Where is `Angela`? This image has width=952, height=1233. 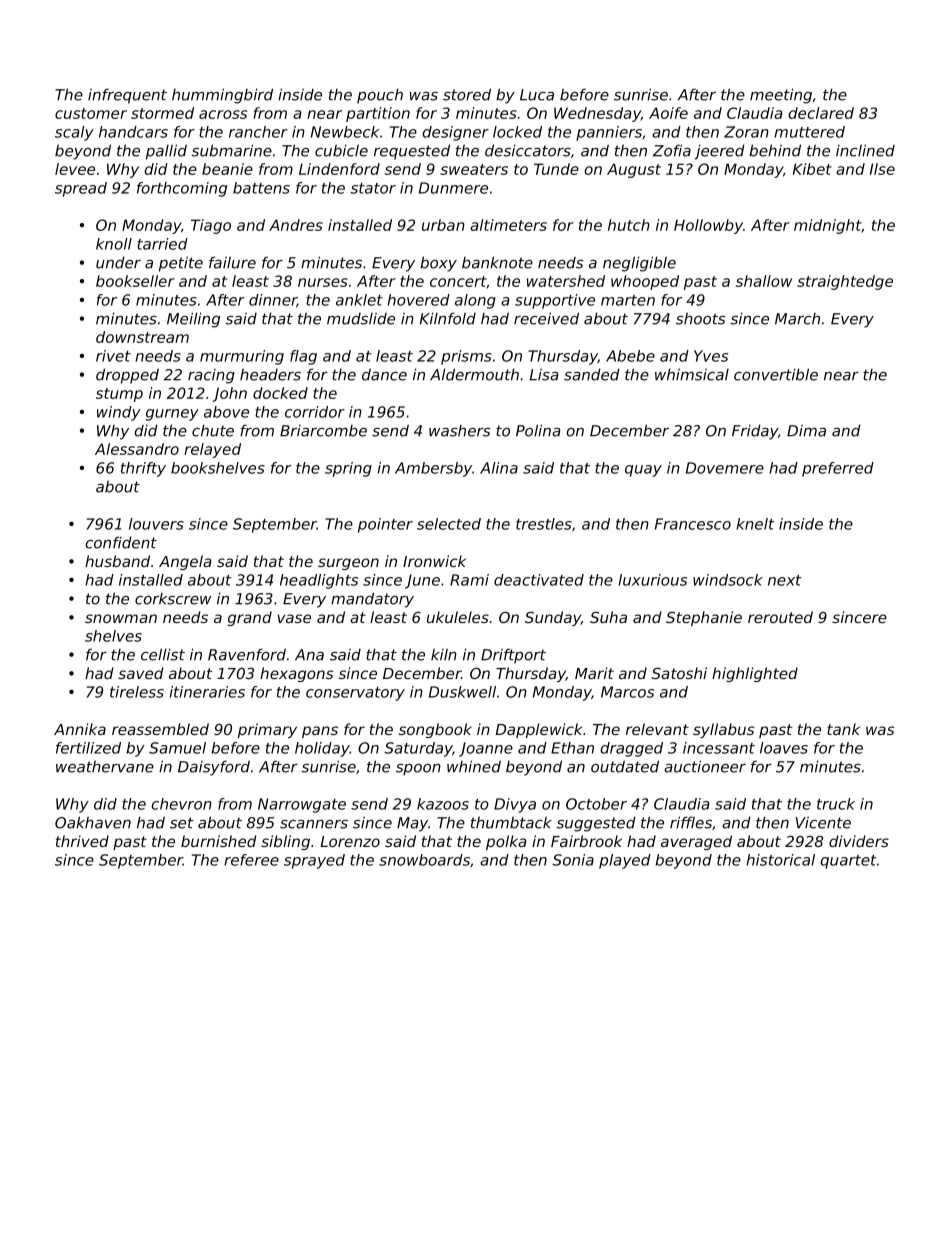
Angela is located at coordinates (185, 562).
